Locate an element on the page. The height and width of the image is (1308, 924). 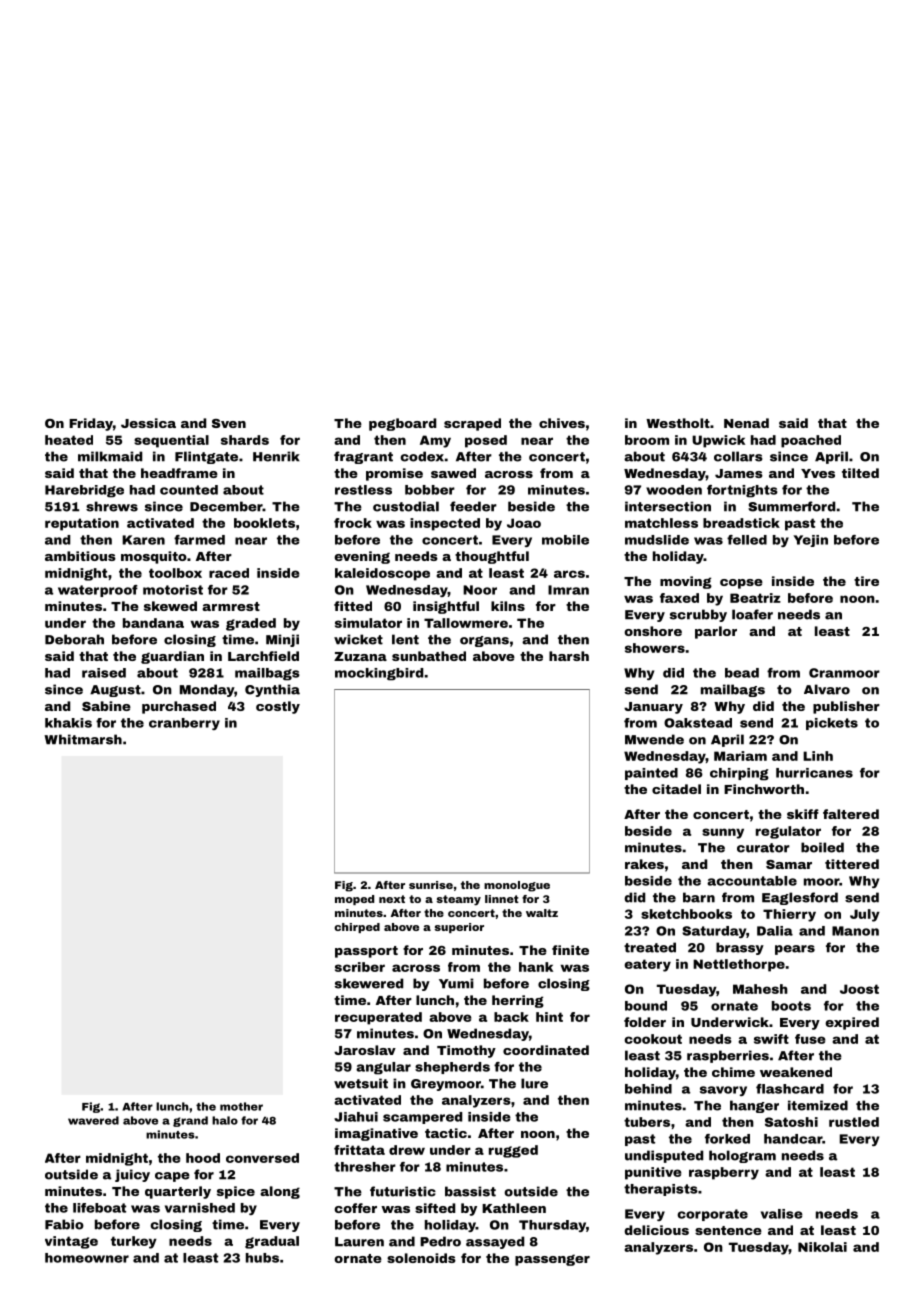
raced is located at coordinates (229, 573).
